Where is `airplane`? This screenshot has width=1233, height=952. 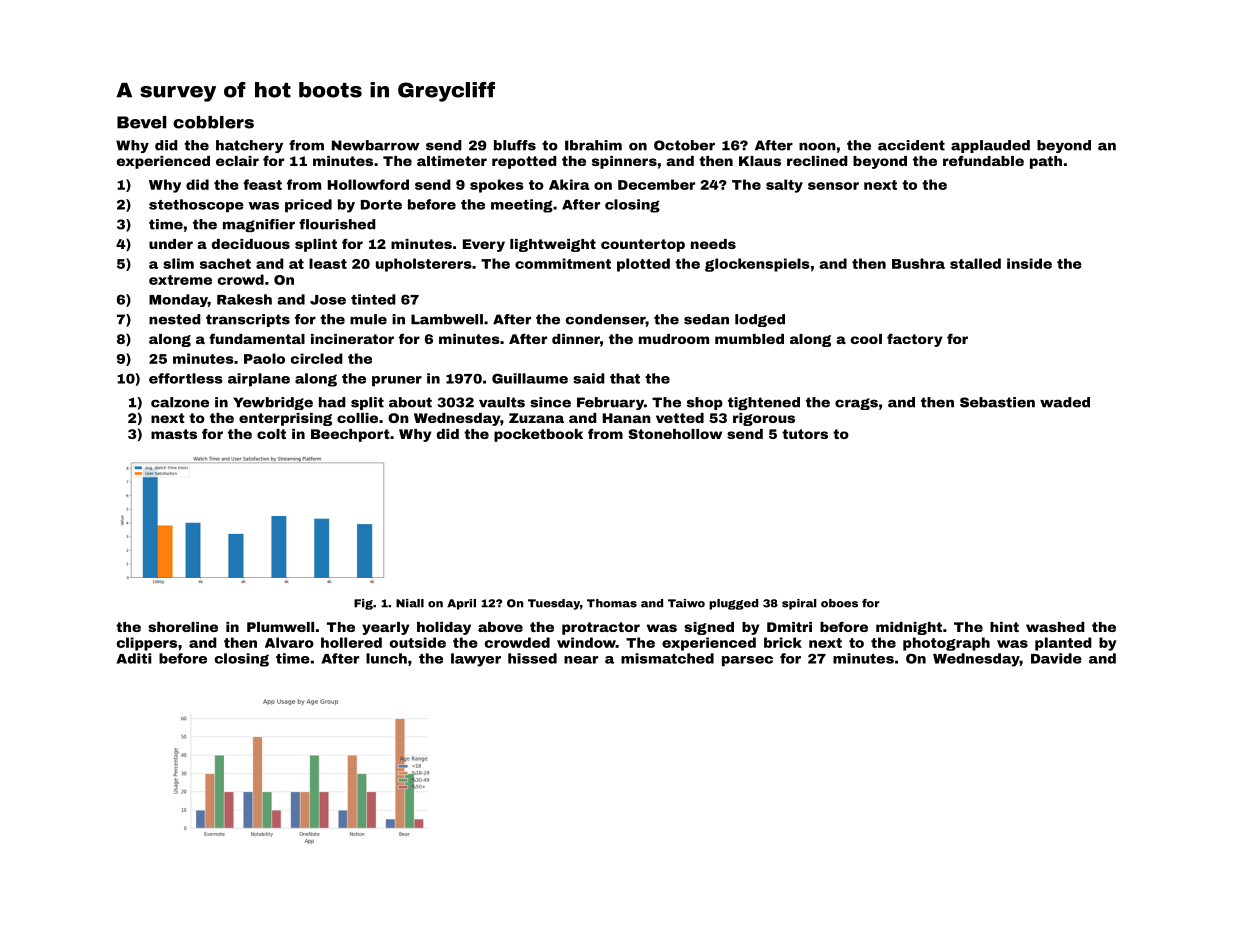 airplane is located at coordinates (259, 380).
